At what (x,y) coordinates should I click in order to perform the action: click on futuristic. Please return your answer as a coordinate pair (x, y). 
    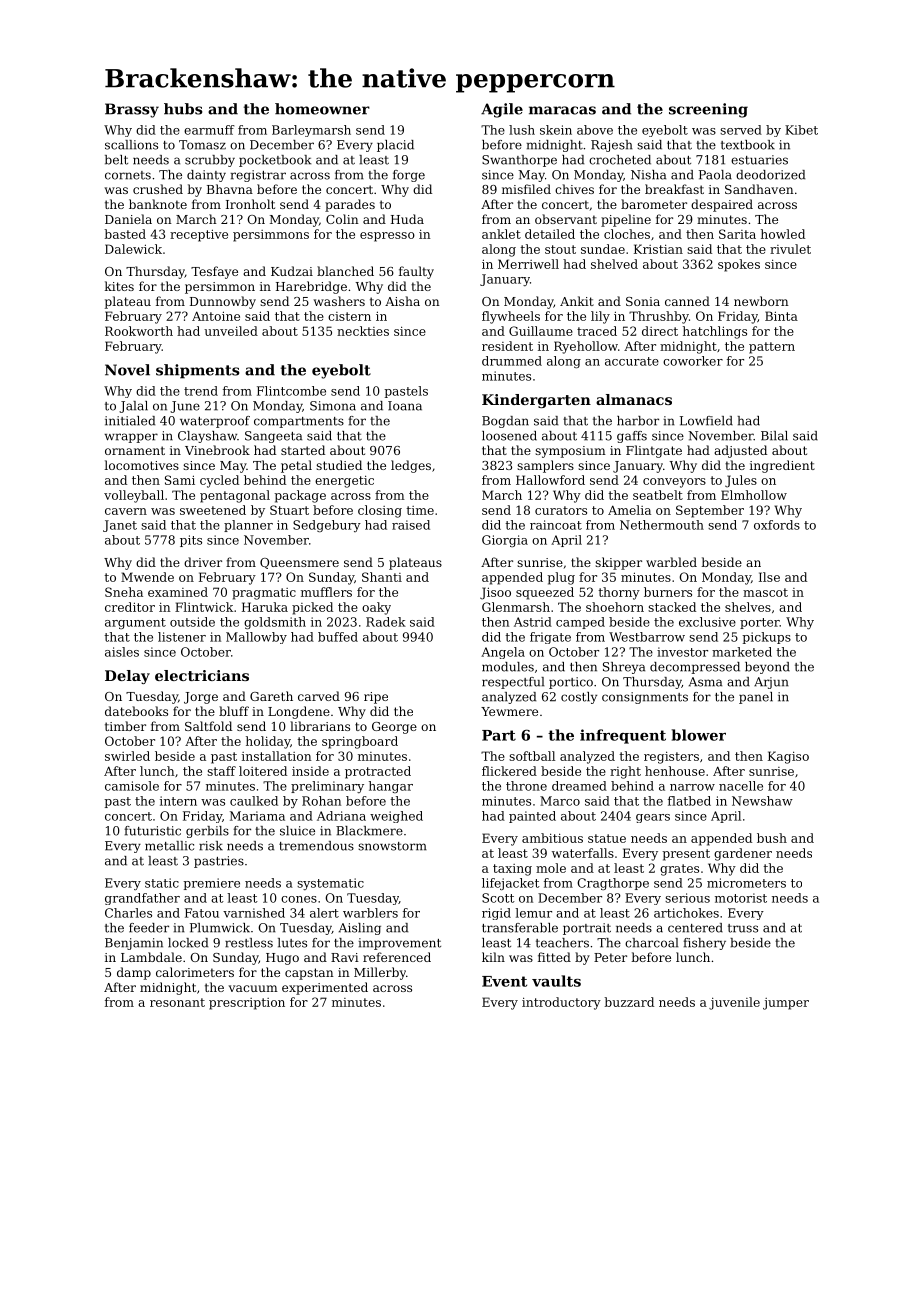
    Looking at the image, I should click on (153, 831).
